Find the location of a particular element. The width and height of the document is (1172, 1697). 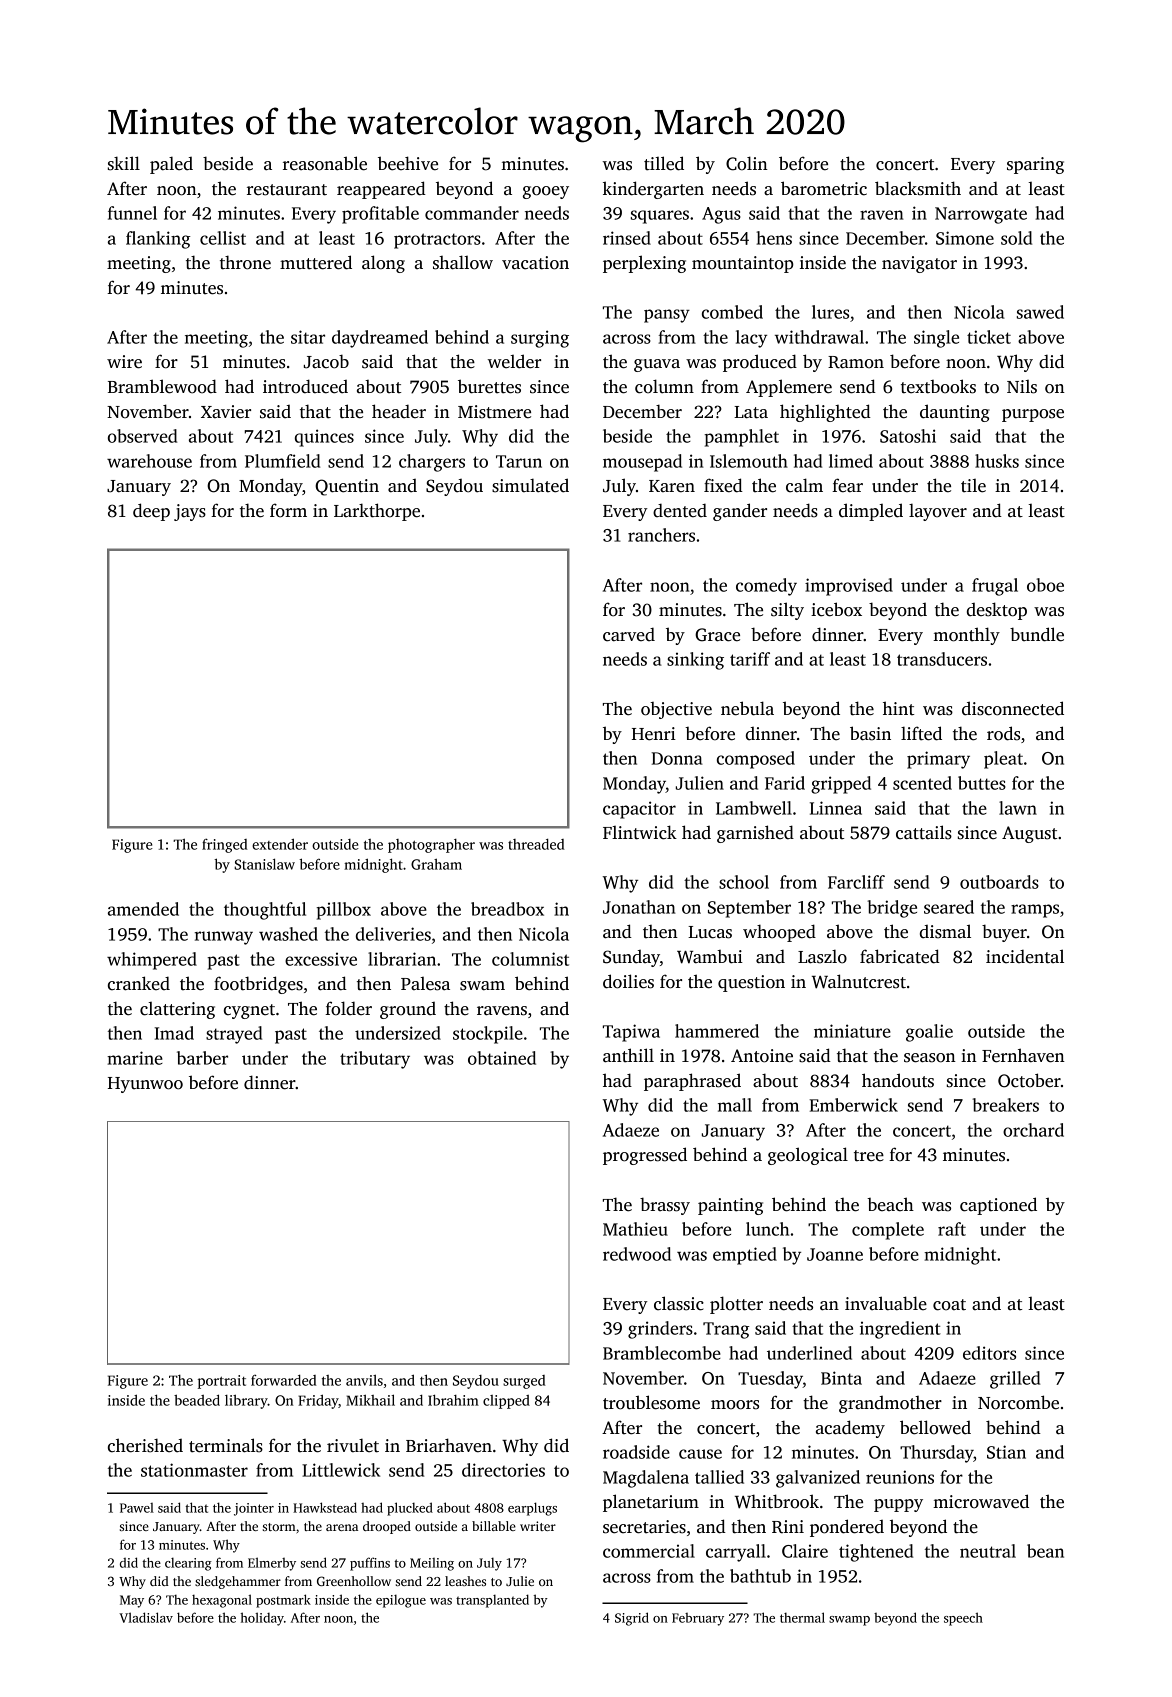

sparing is located at coordinates (1035, 165).
